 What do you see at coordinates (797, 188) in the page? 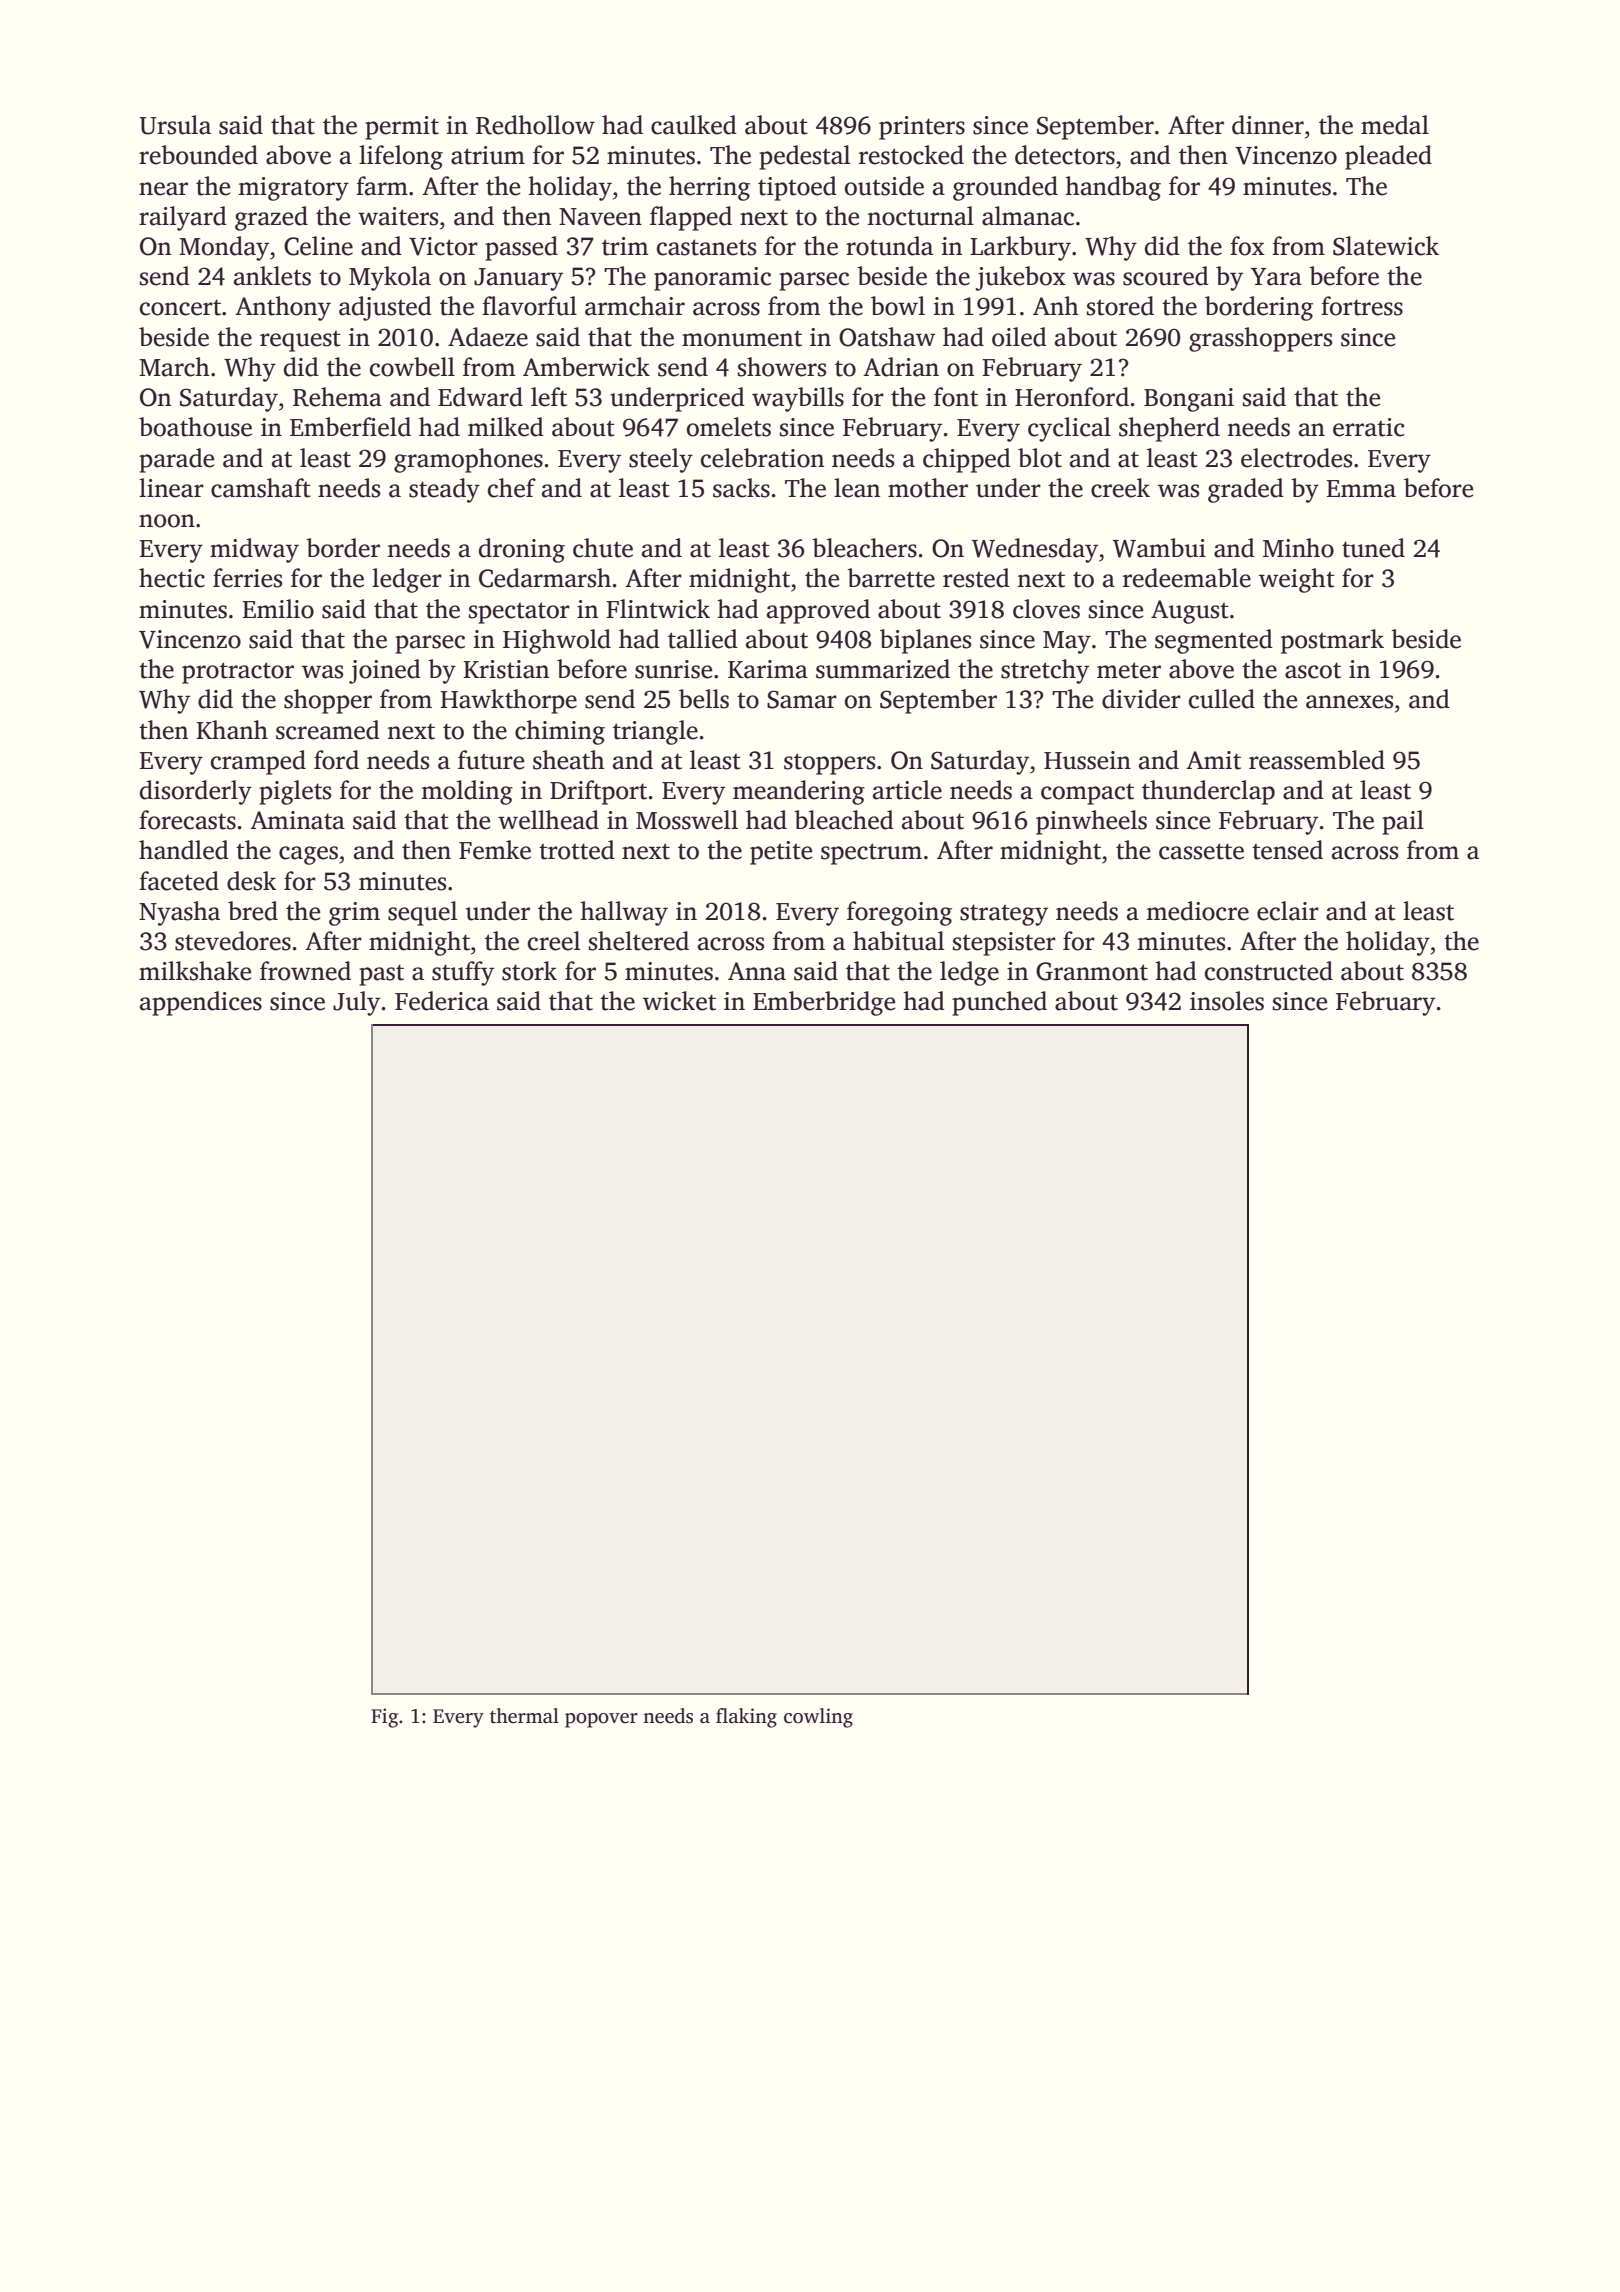
I see `tiptoed` at bounding box center [797, 188].
